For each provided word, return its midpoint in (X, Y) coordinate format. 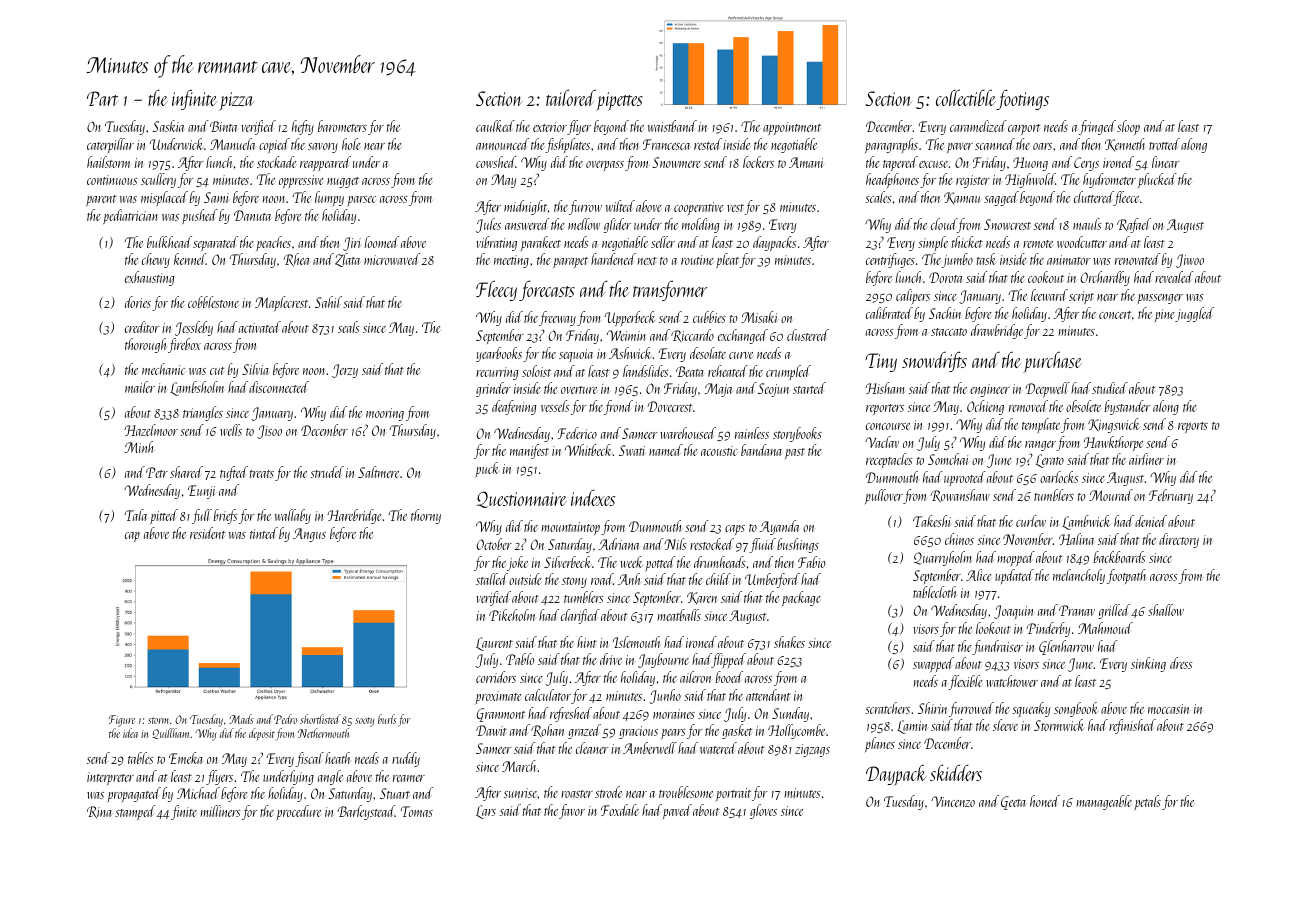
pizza (236, 101)
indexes (593, 497)
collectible (966, 97)
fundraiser (997, 647)
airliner (1146, 459)
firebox (184, 345)
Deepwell (1047, 389)
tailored (571, 97)
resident (207, 533)
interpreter (110, 778)
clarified (580, 616)
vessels (555, 406)
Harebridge (355, 516)
